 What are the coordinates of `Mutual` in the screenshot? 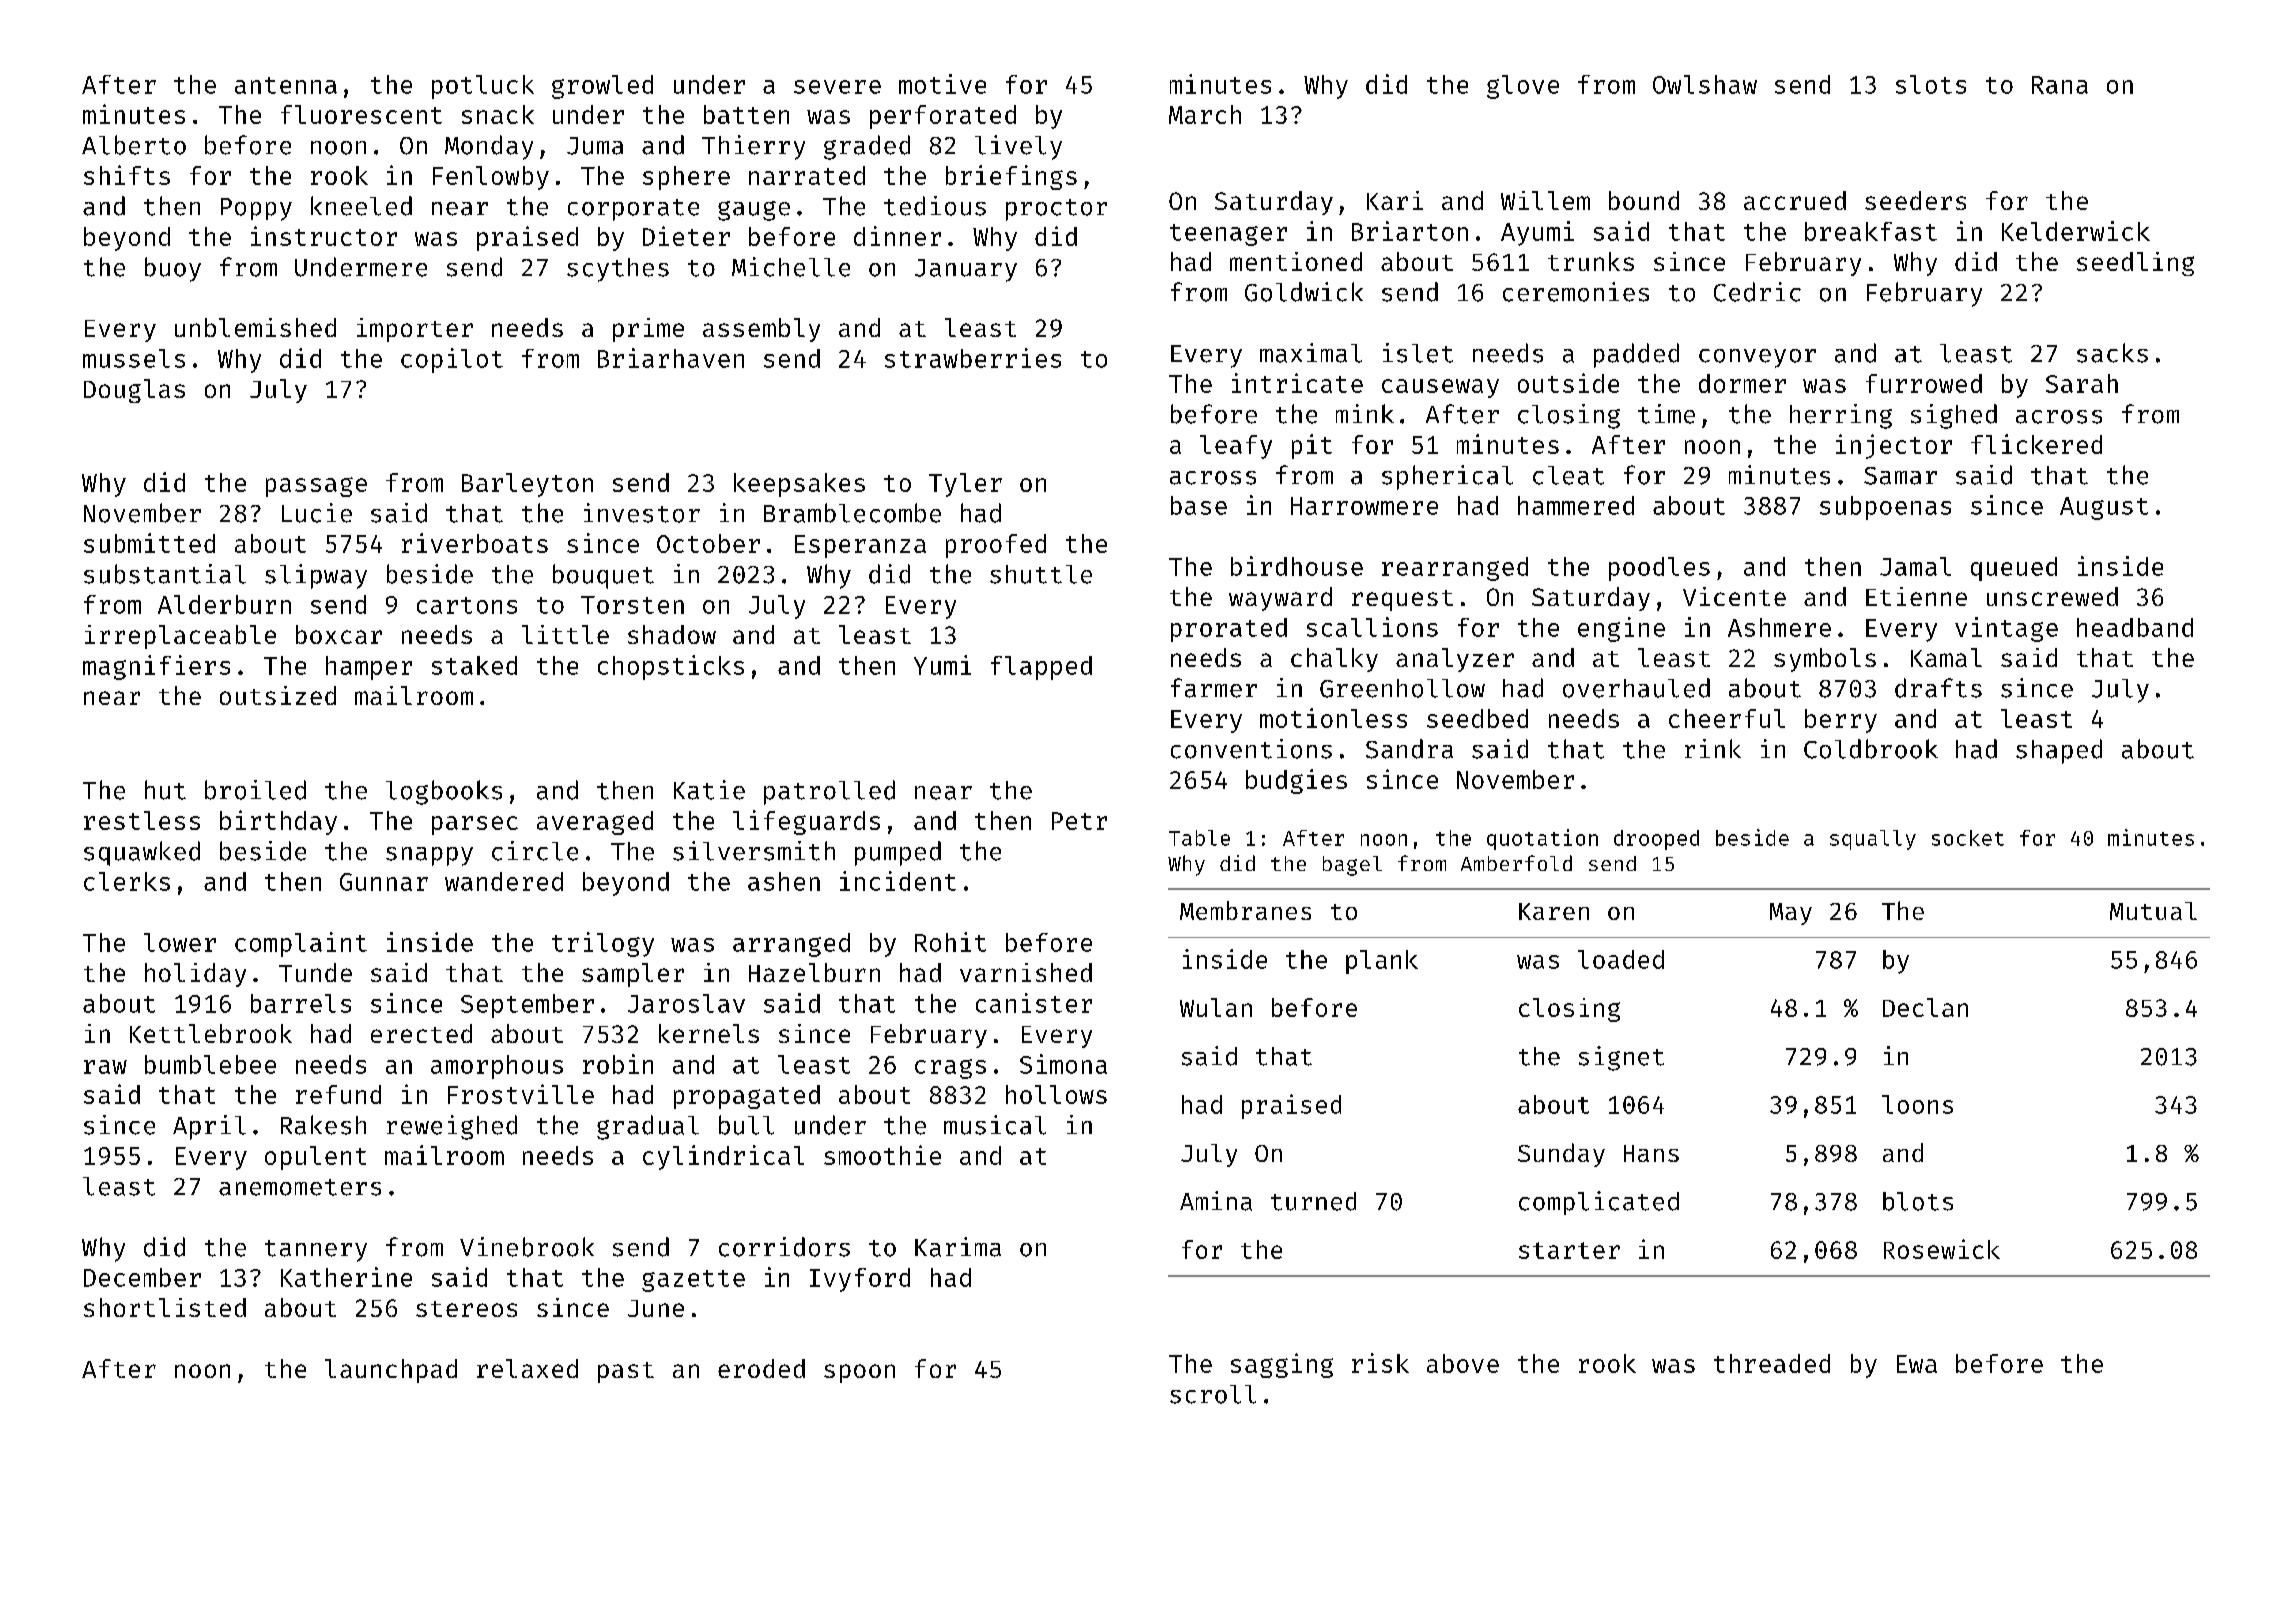 It's located at (2153, 911).
